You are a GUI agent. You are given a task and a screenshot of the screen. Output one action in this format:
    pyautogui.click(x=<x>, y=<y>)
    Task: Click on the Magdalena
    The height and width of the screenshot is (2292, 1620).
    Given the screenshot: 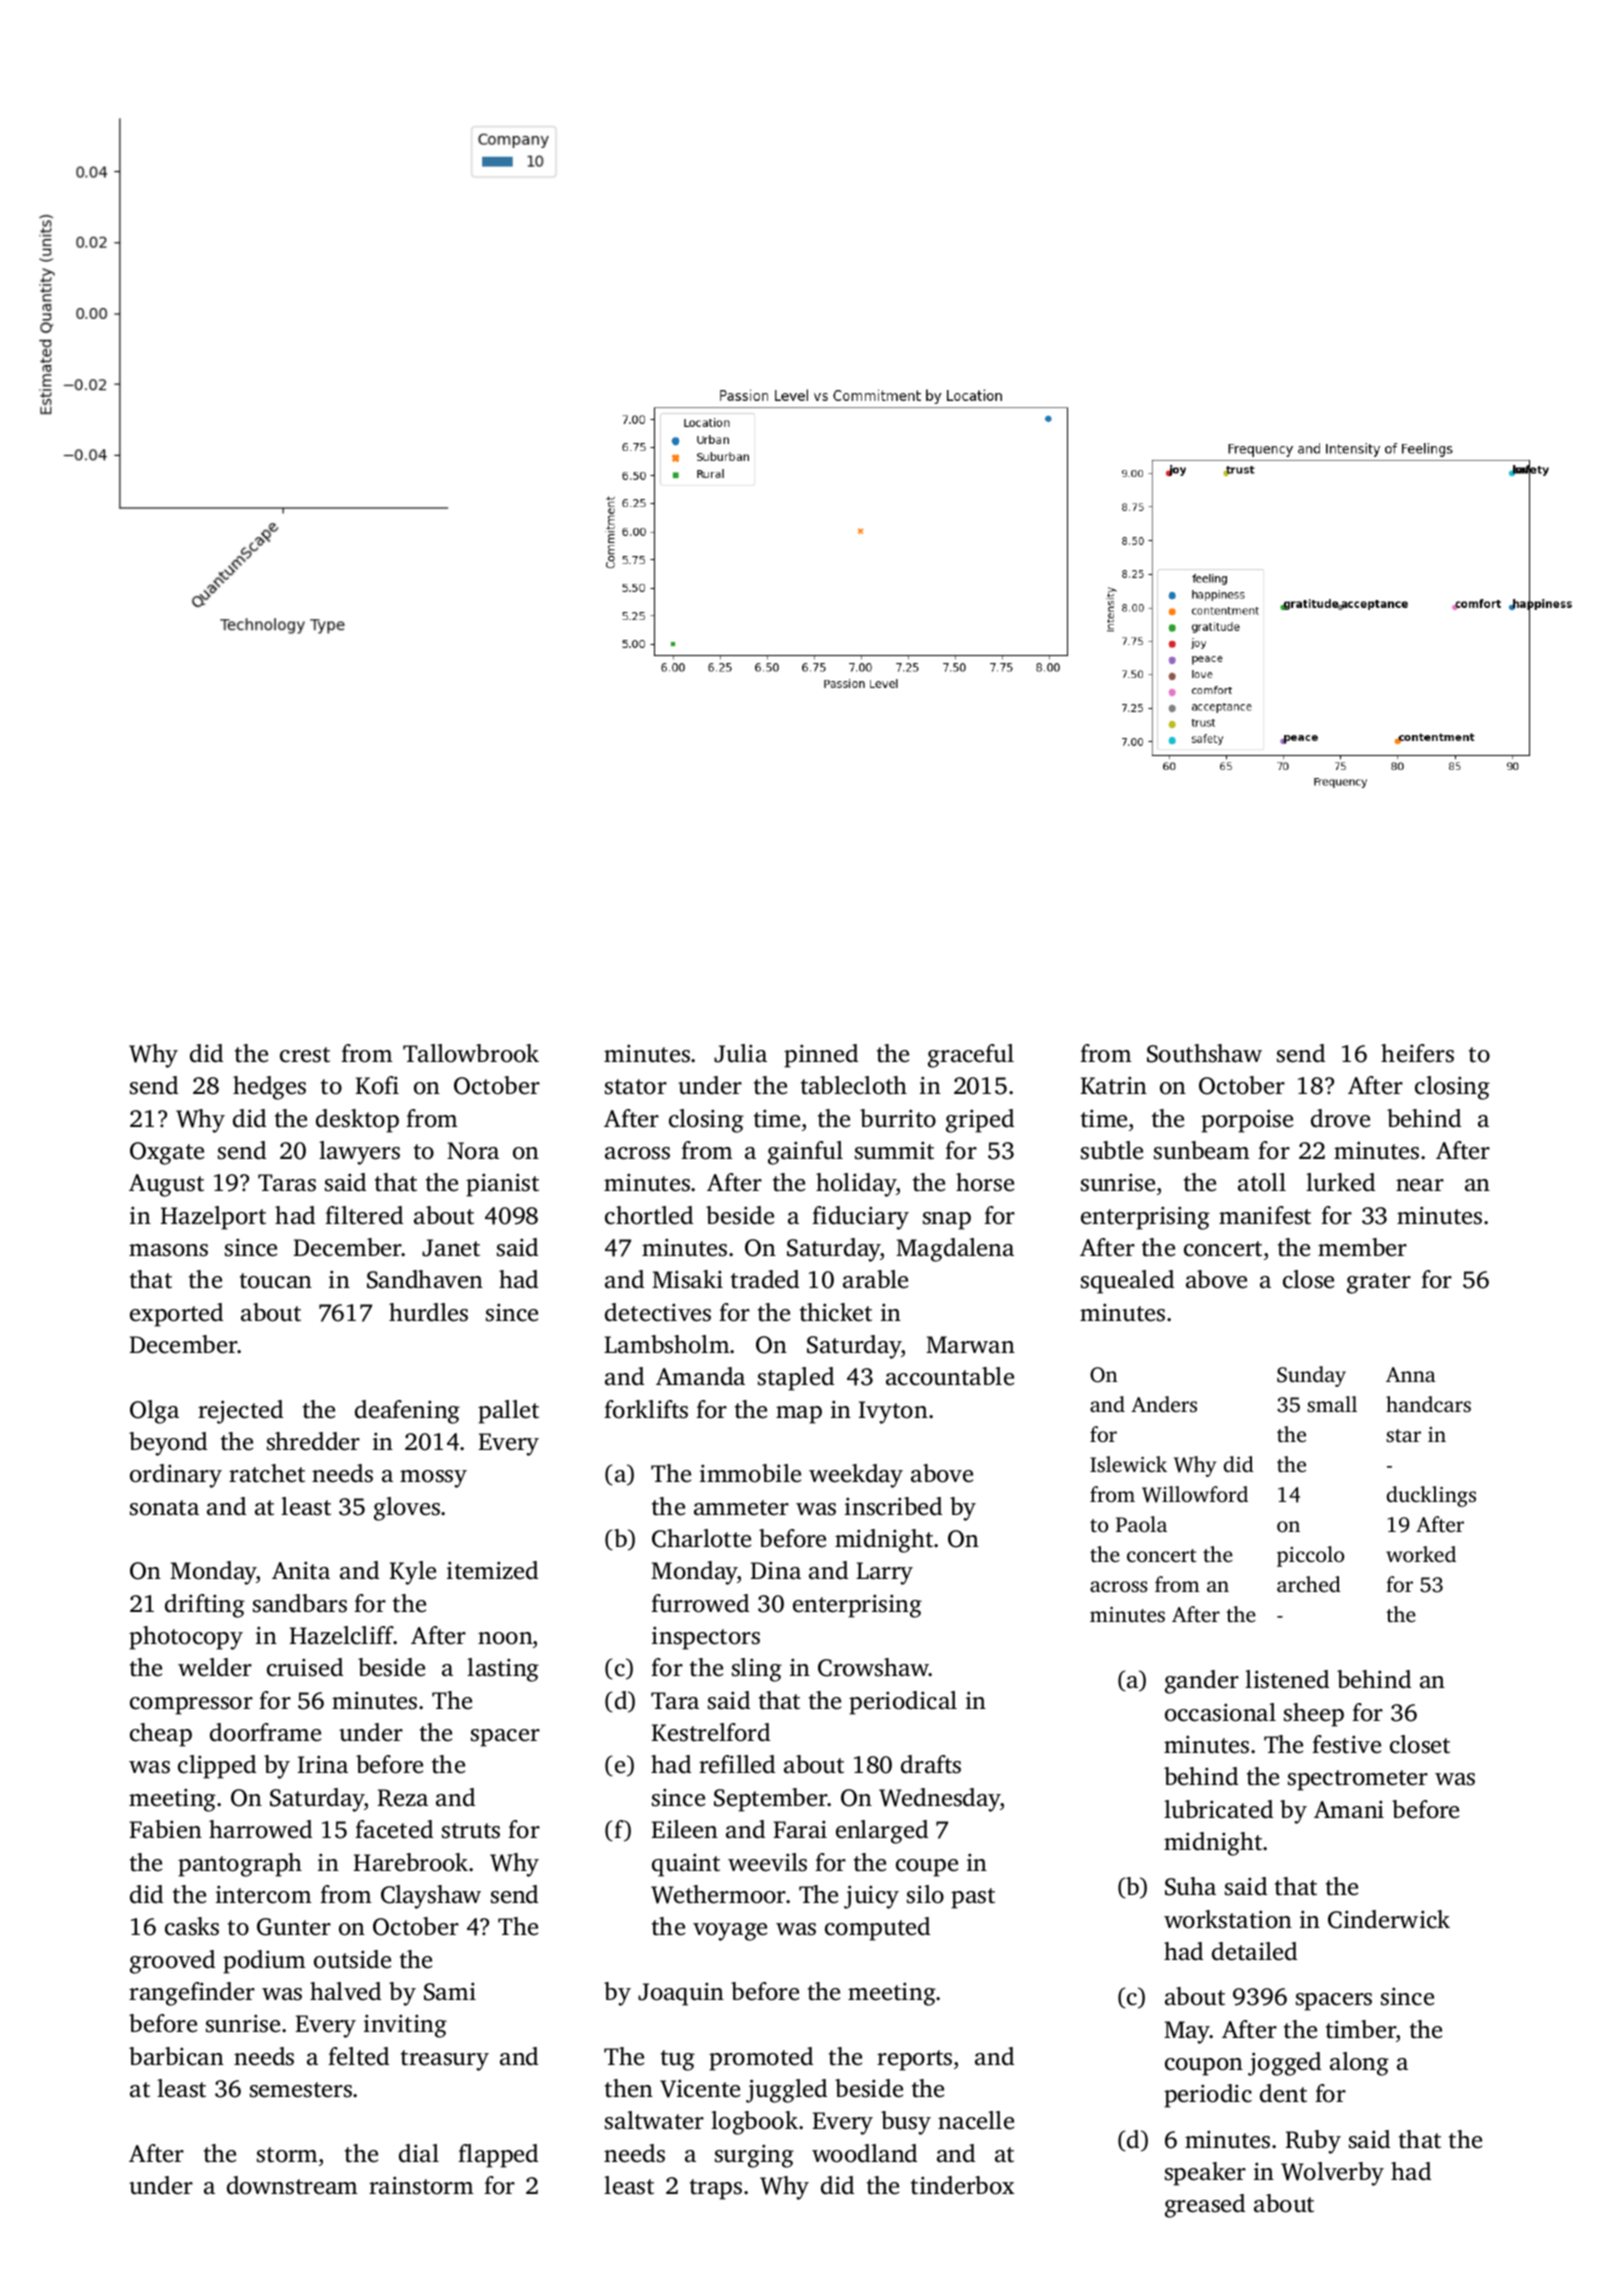 What is the action you would take?
    pyautogui.click(x=955, y=1250)
